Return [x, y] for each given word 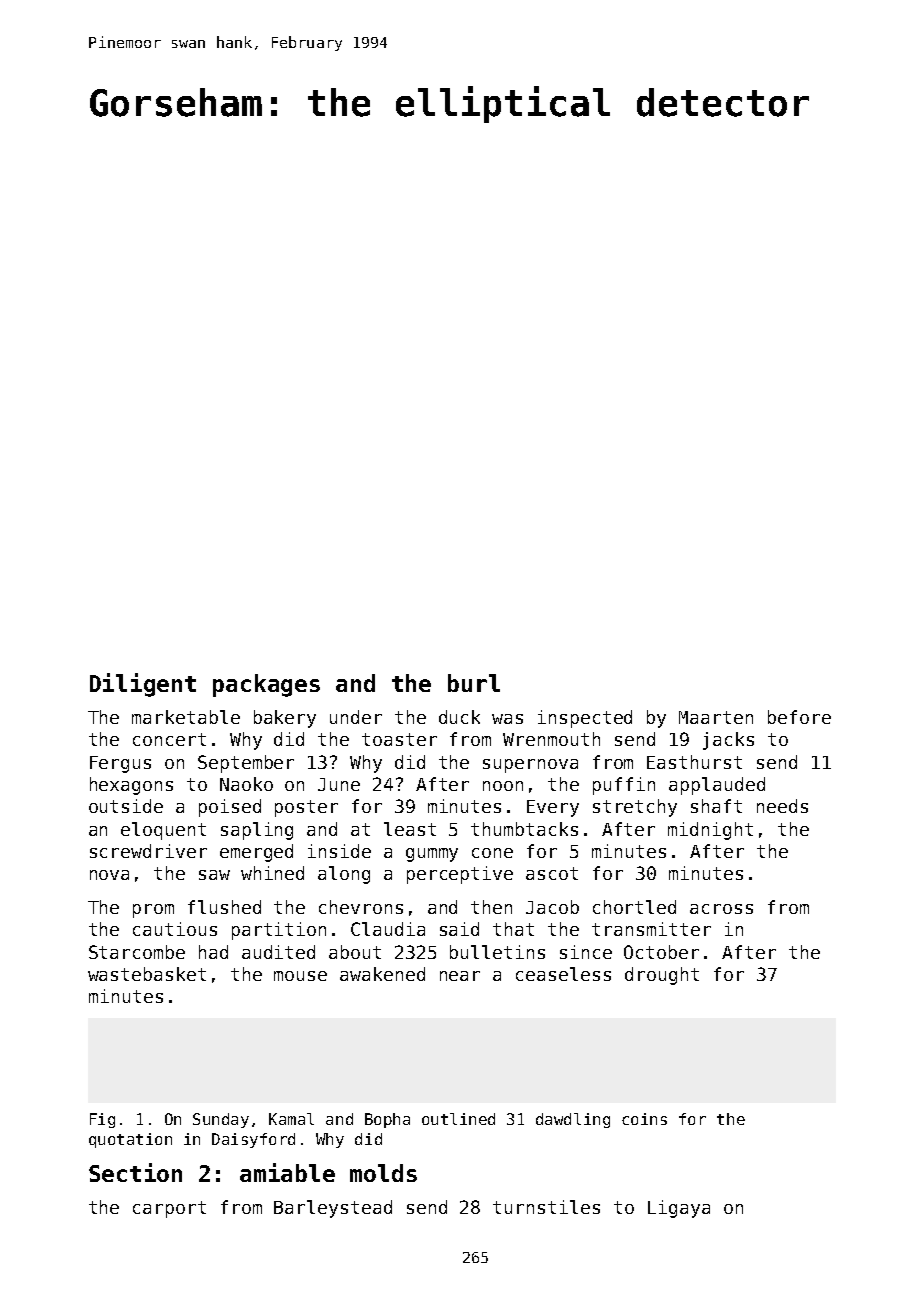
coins [644, 1119]
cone [492, 853]
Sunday [221, 1120]
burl [474, 683]
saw [214, 875]
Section [135, 1172]
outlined [458, 1119]
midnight [710, 831]
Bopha [387, 1120]
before [799, 717]
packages [266, 685]
